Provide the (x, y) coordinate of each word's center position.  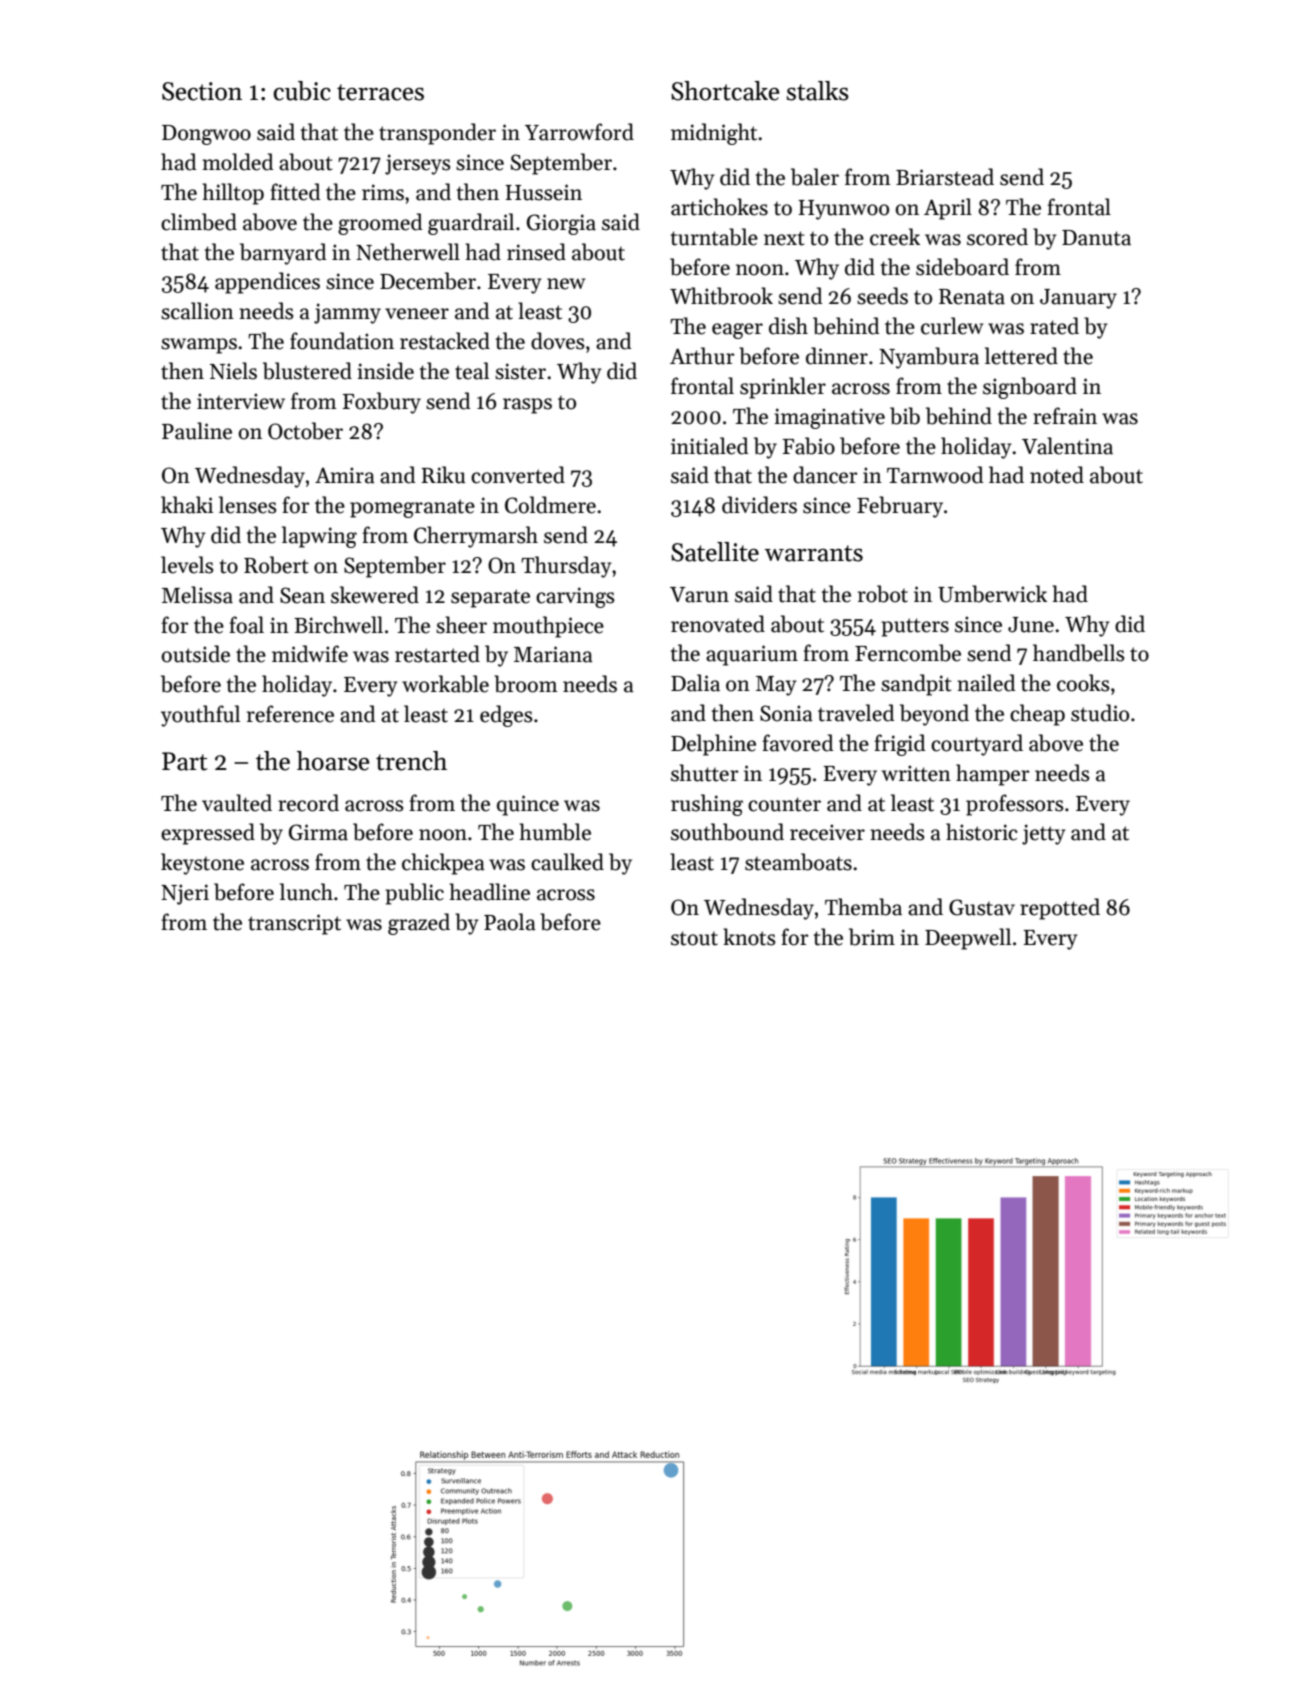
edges (506, 716)
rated (1054, 326)
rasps (527, 406)
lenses (248, 505)
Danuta (1096, 238)
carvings (575, 597)
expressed (208, 834)
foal (246, 625)
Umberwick (992, 594)
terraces (380, 92)
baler (815, 177)
